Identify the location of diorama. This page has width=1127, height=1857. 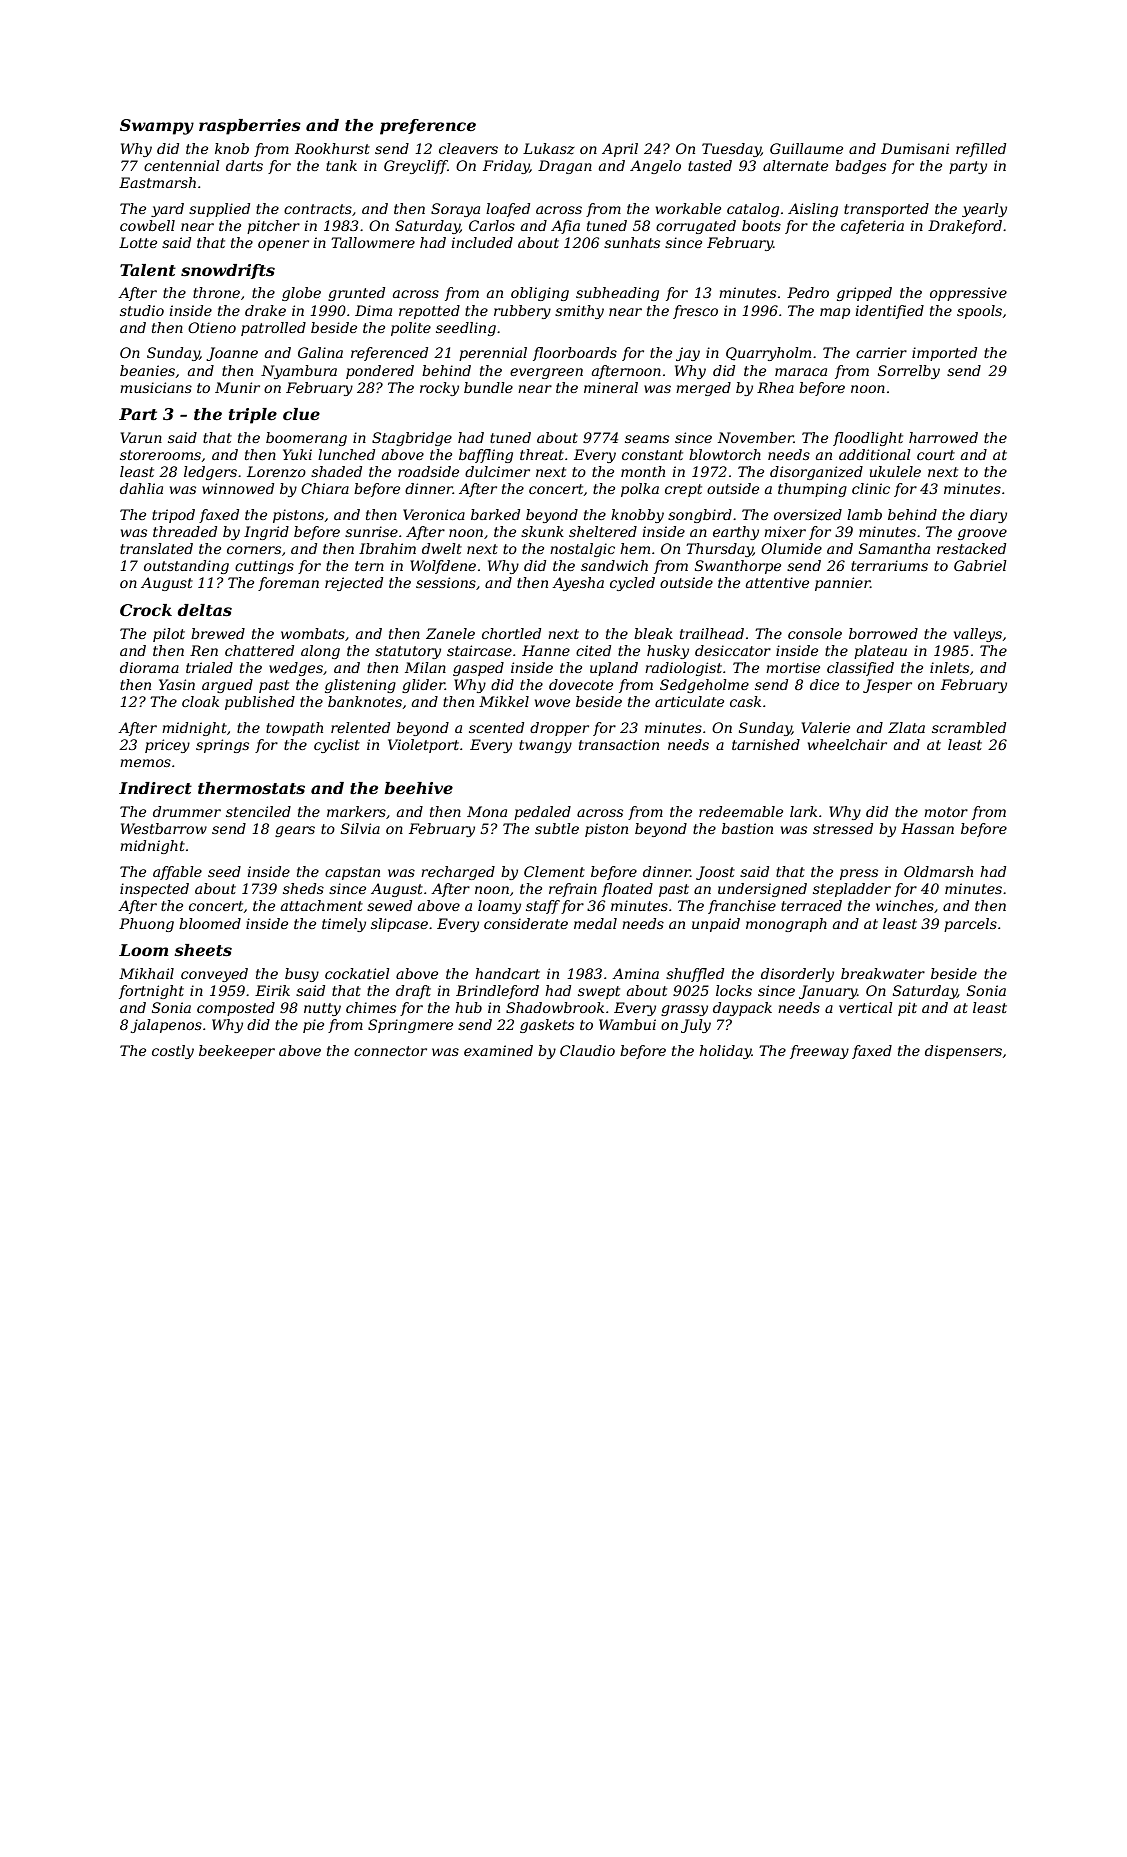
(149, 667).
